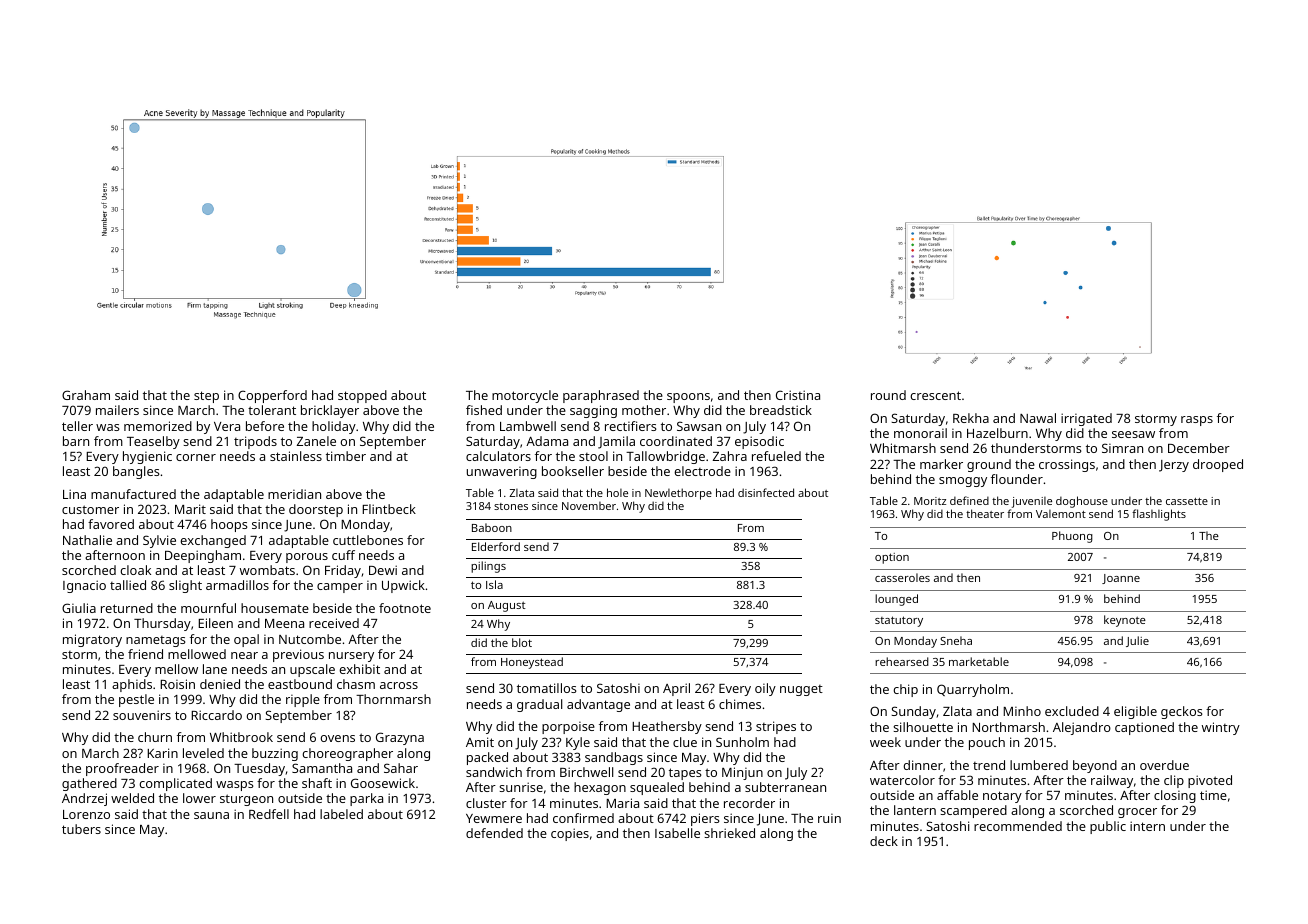 This page has width=1308, height=924. Describe the element at coordinates (316, 441) in the page. I see `Zanele` at that location.
